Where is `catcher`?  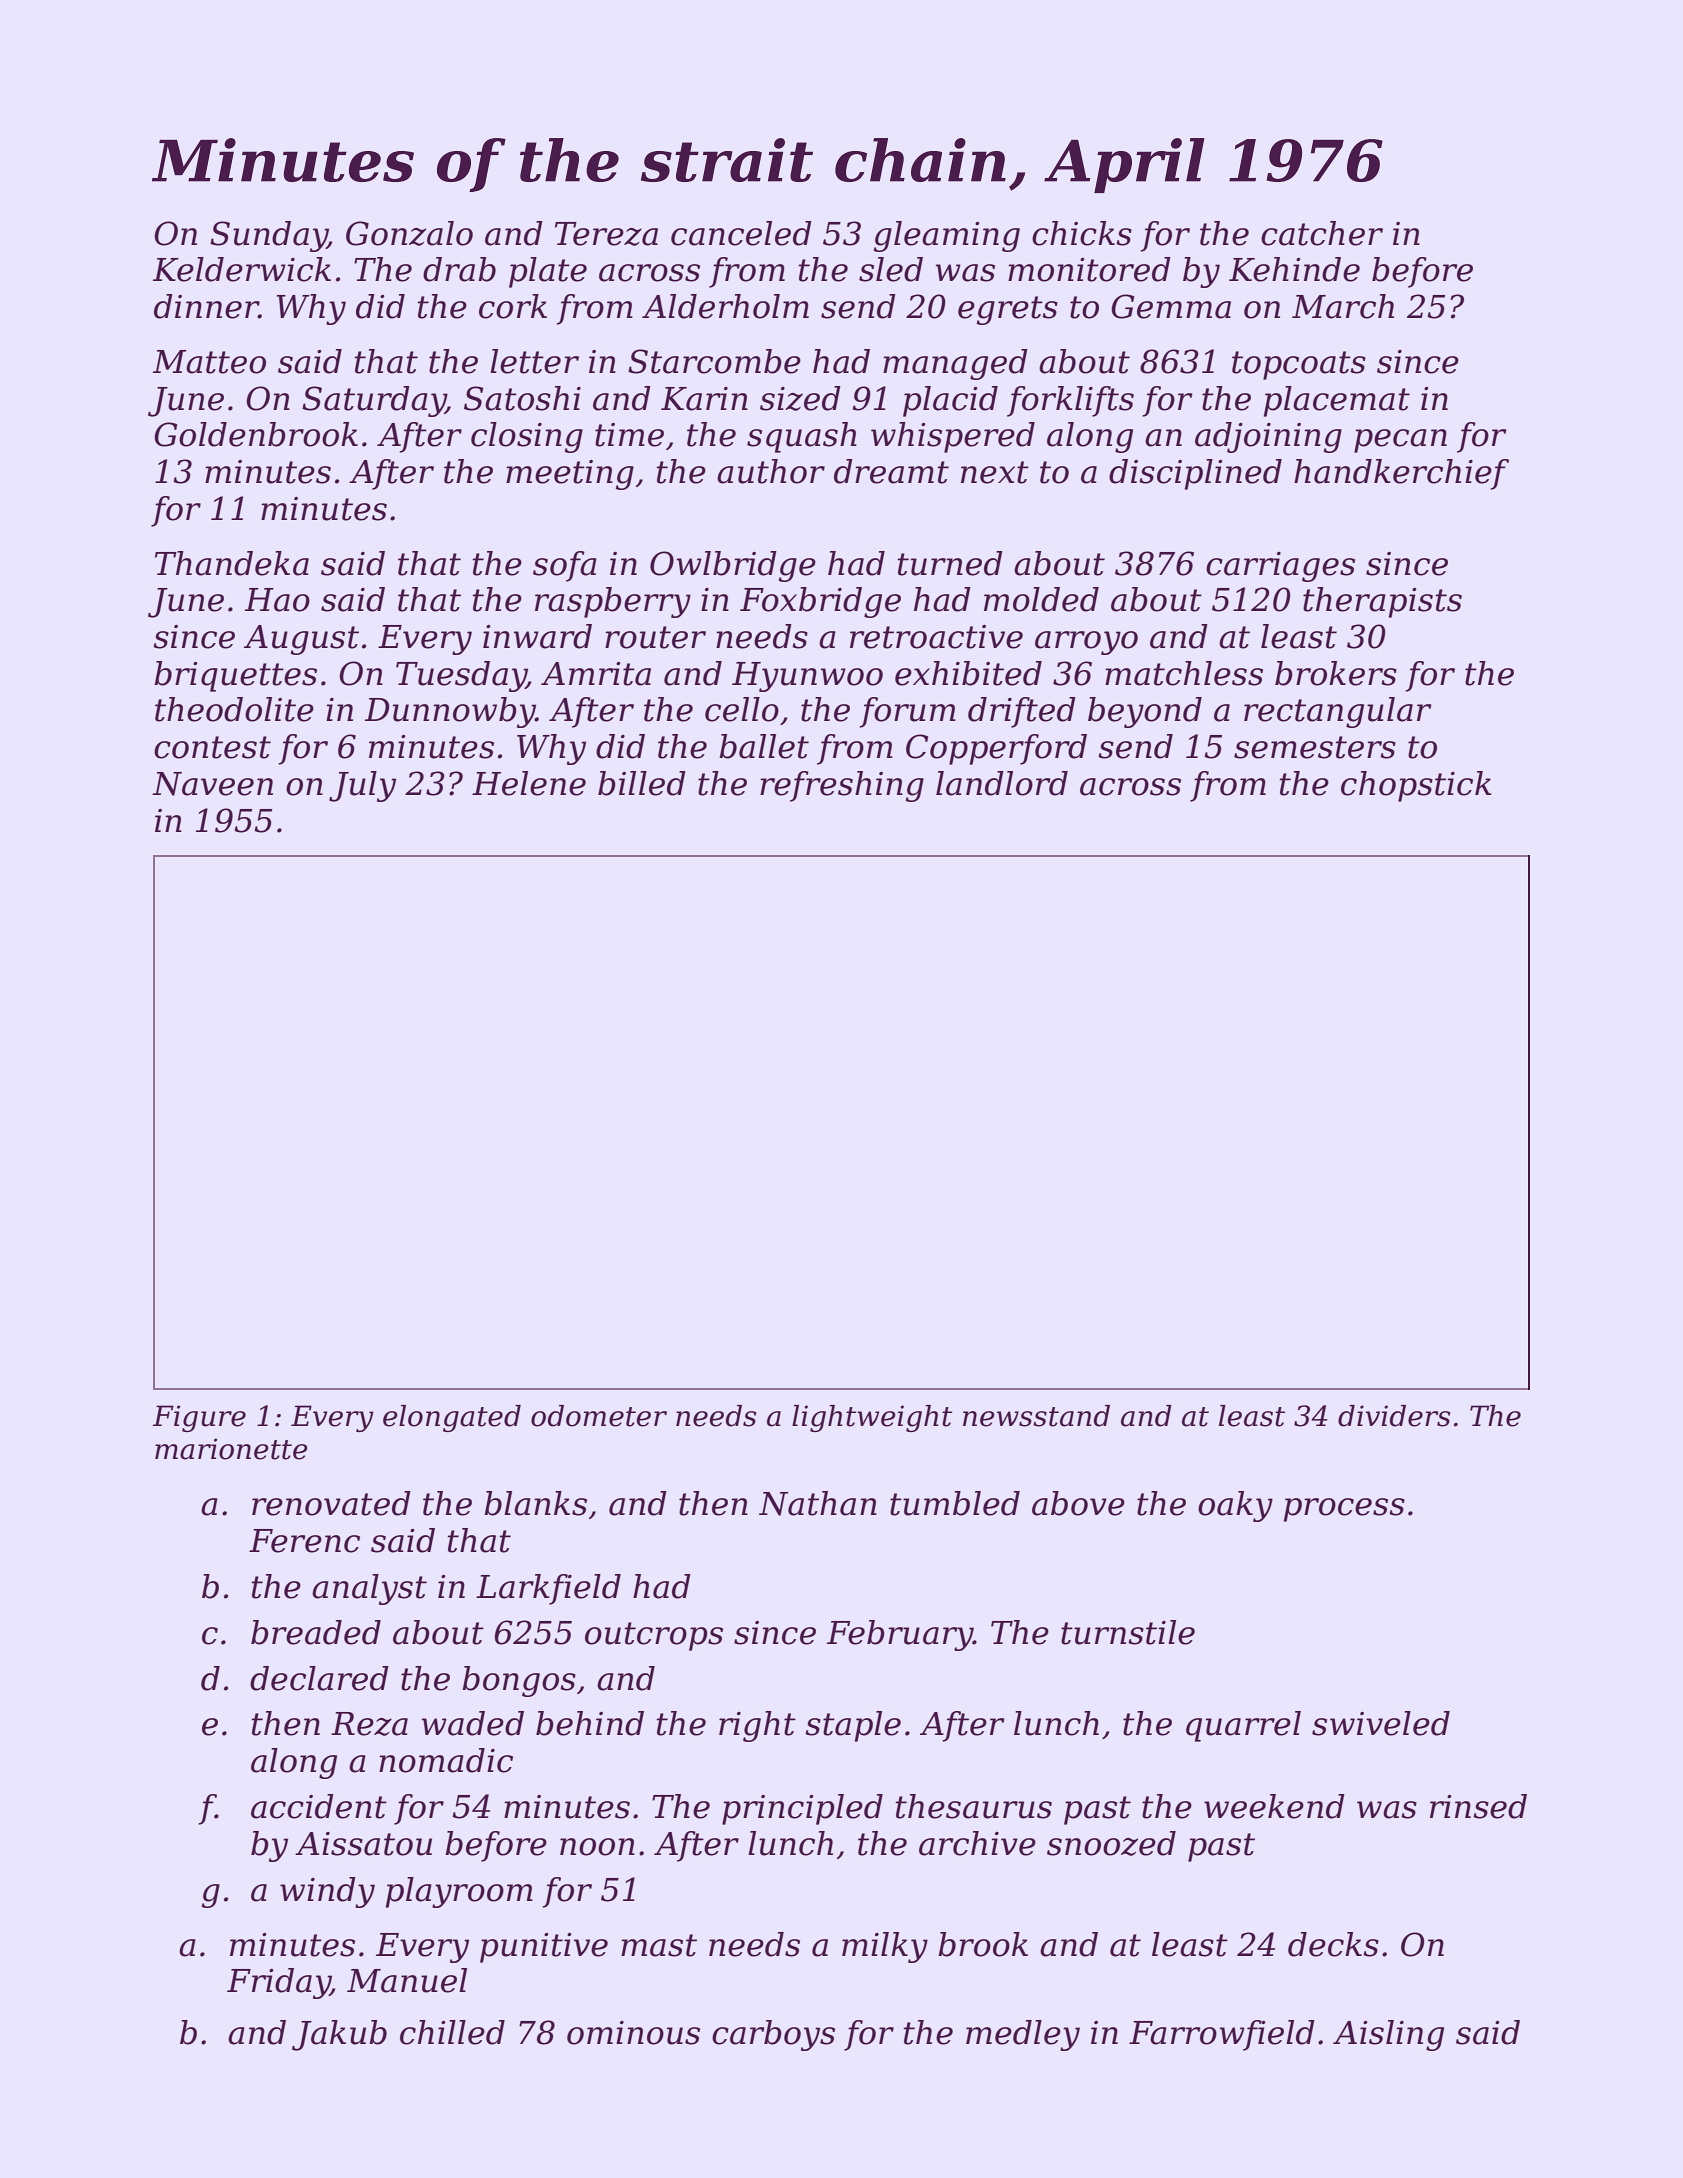
catcher is located at coordinates (1322, 233).
